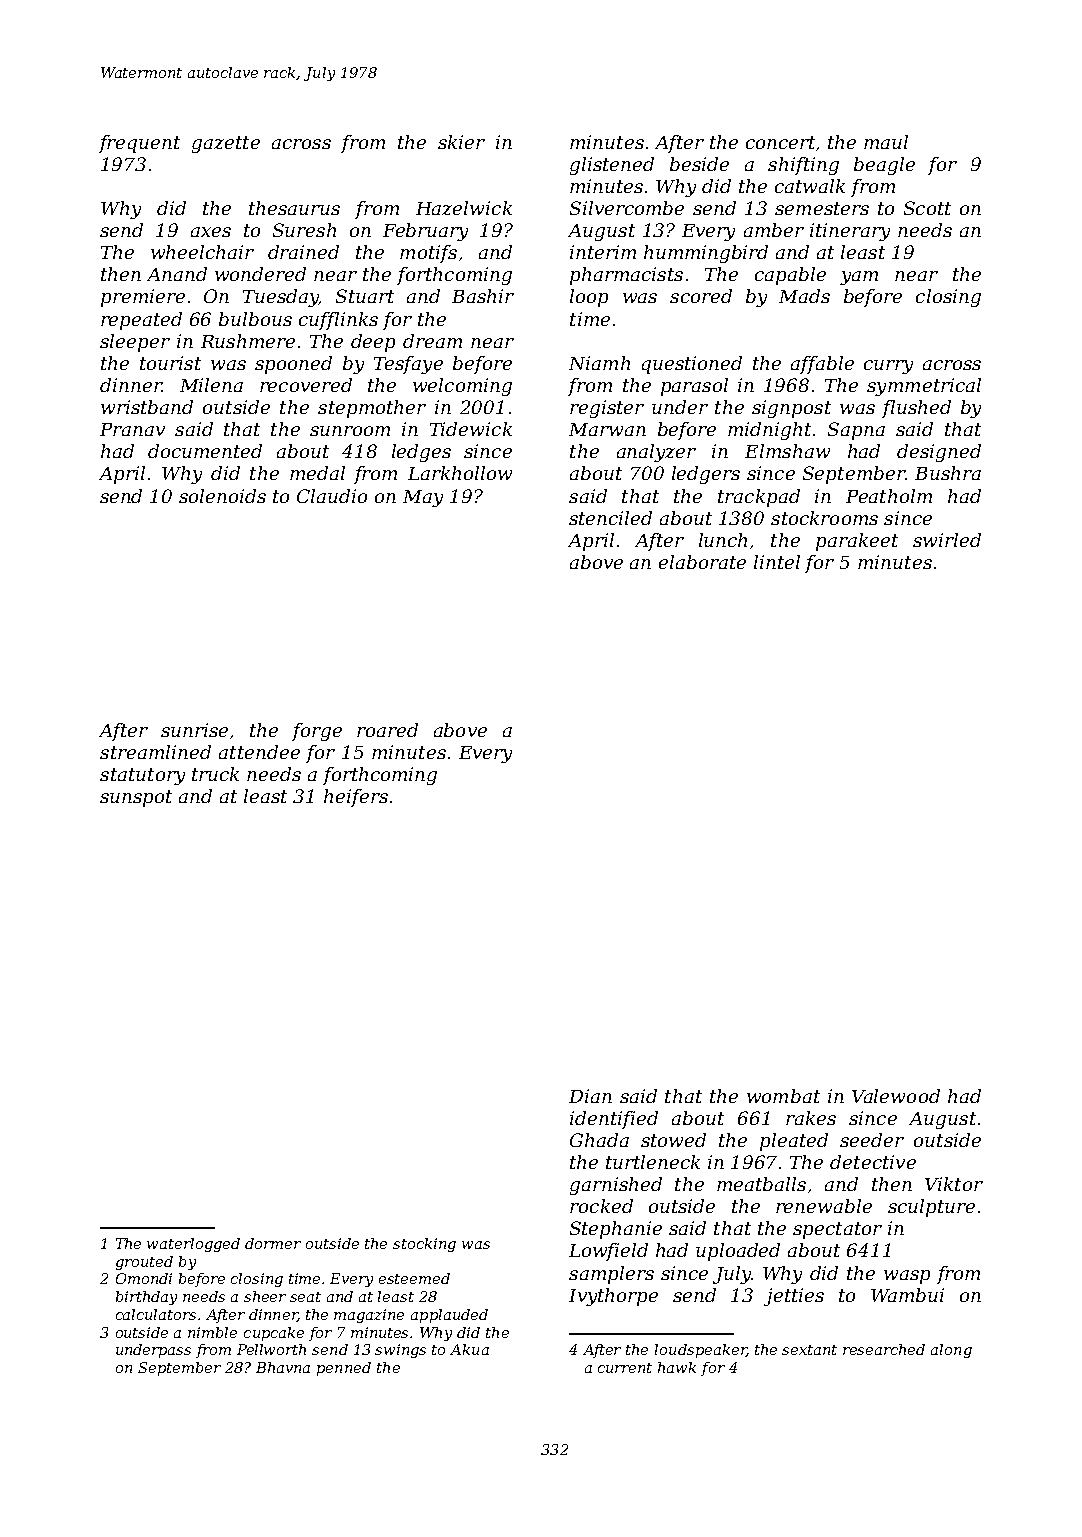 The height and width of the screenshot is (1537, 1082). I want to click on waterlogged, so click(193, 1245).
